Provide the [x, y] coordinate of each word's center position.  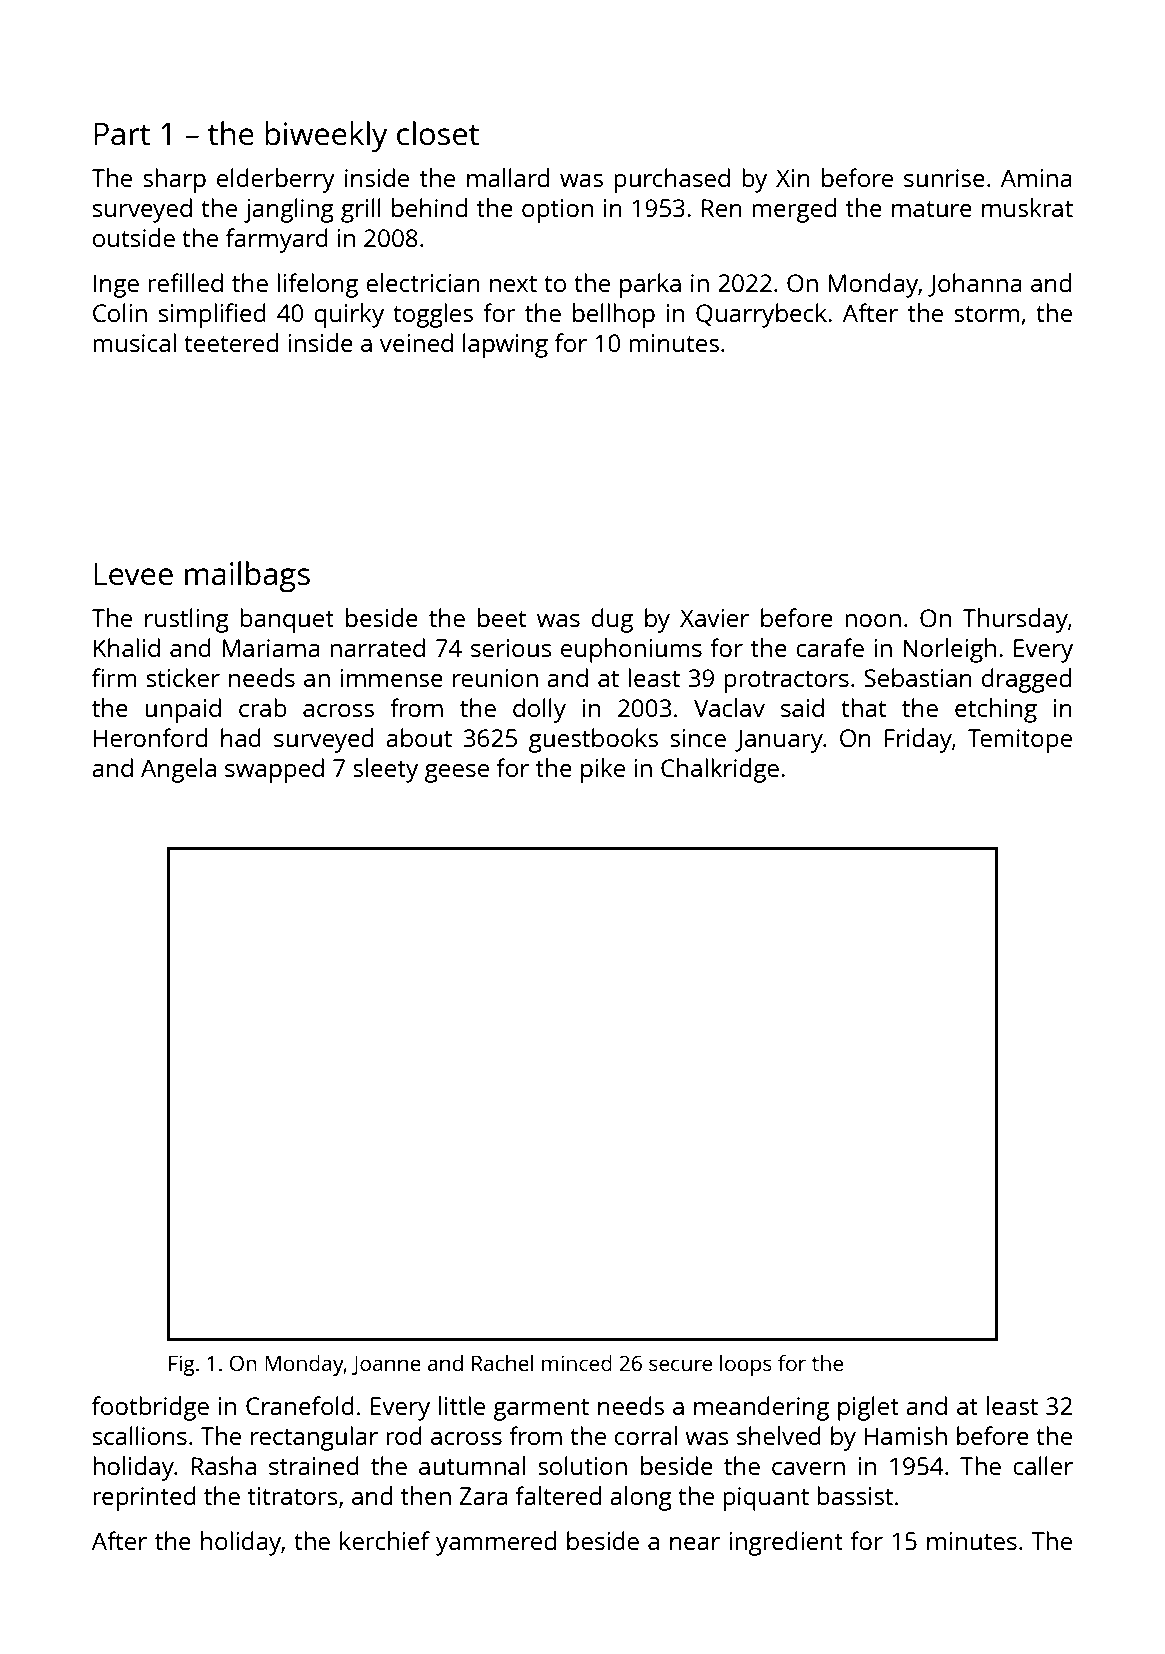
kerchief [385, 1540]
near [695, 1543]
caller [1043, 1465]
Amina [1036, 178]
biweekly [326, 136]
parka [650, 285]
